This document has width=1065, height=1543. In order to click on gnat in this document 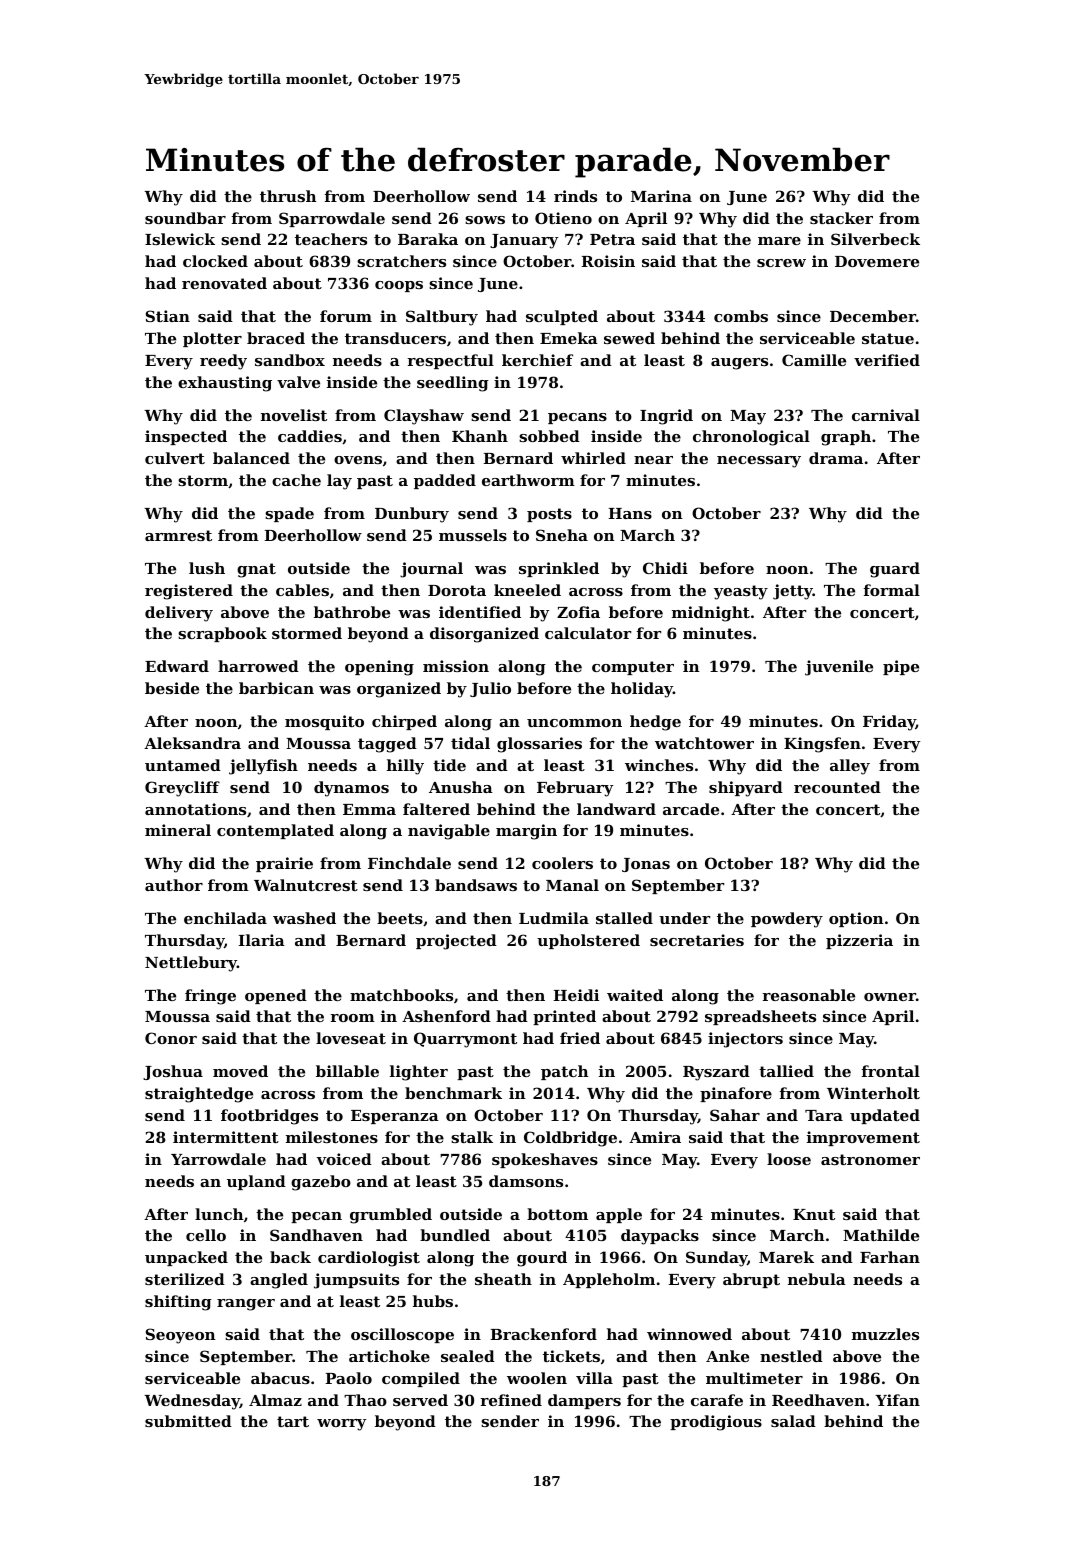, I will do `click(256, 570)`.
